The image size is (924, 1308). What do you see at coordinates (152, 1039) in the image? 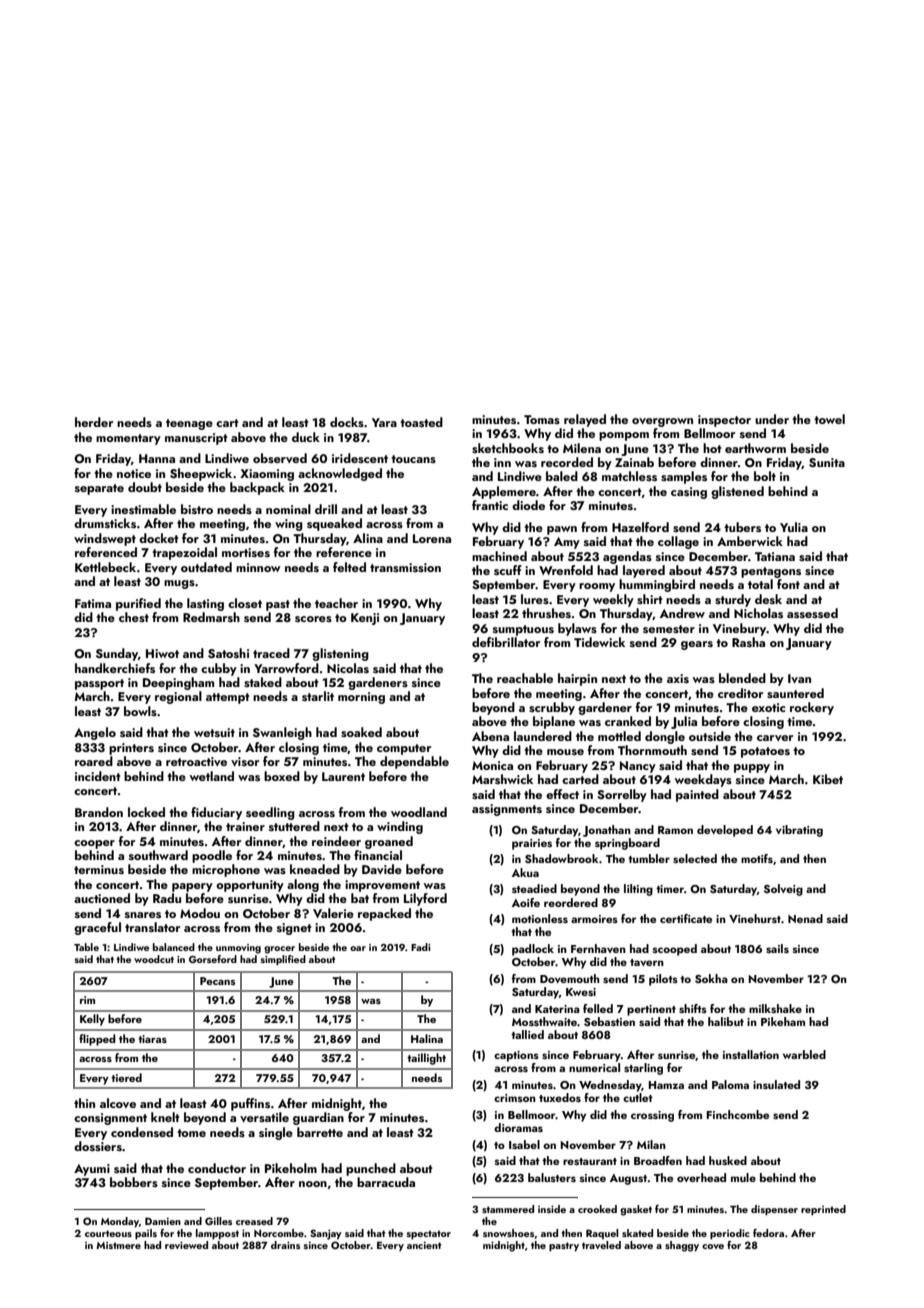
I see `tiaras` at bounding box center [152, 1039].
